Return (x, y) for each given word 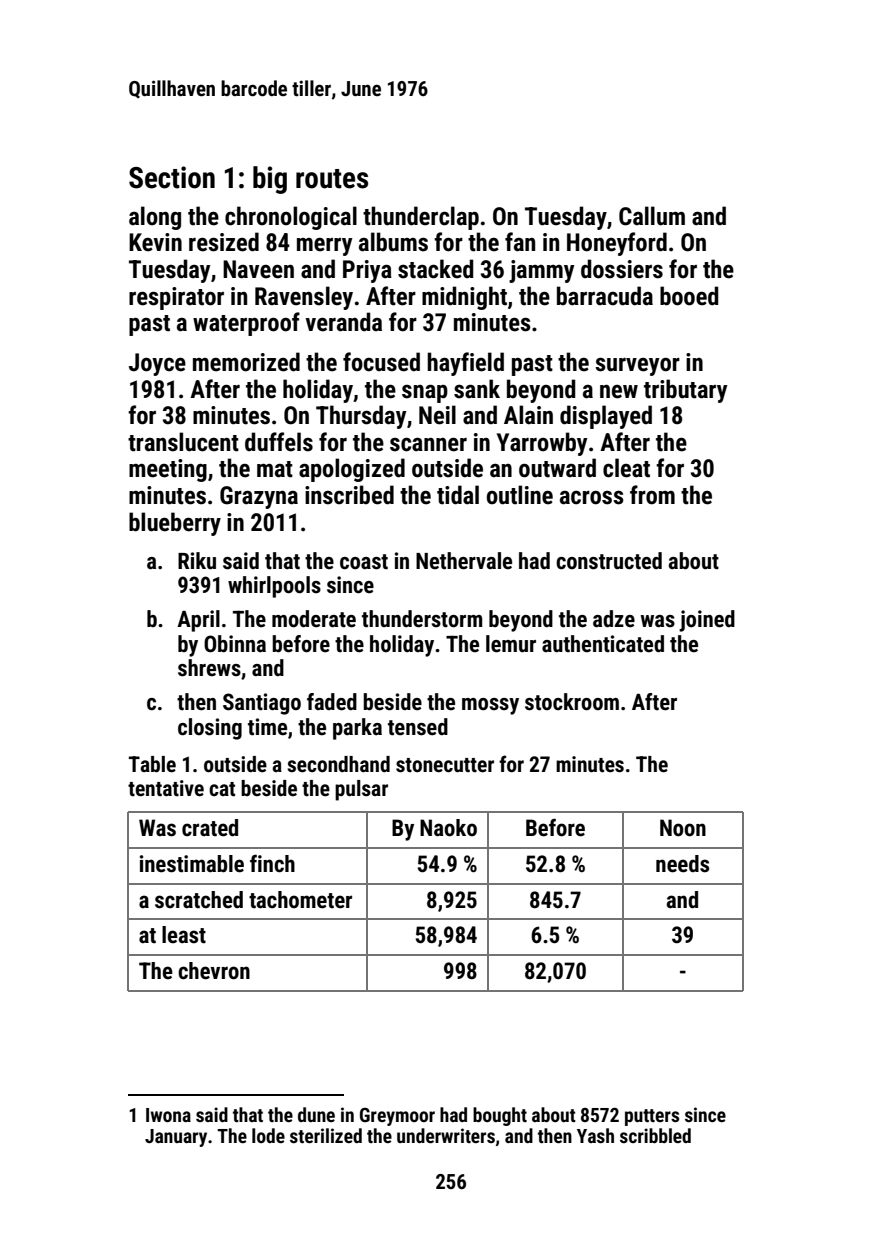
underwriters (446, 1135)
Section (172, 177)
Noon (683, 828)
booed (689, 296)
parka (357, 729)
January (176, 1138)
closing (210, 729)
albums (393, 242)
